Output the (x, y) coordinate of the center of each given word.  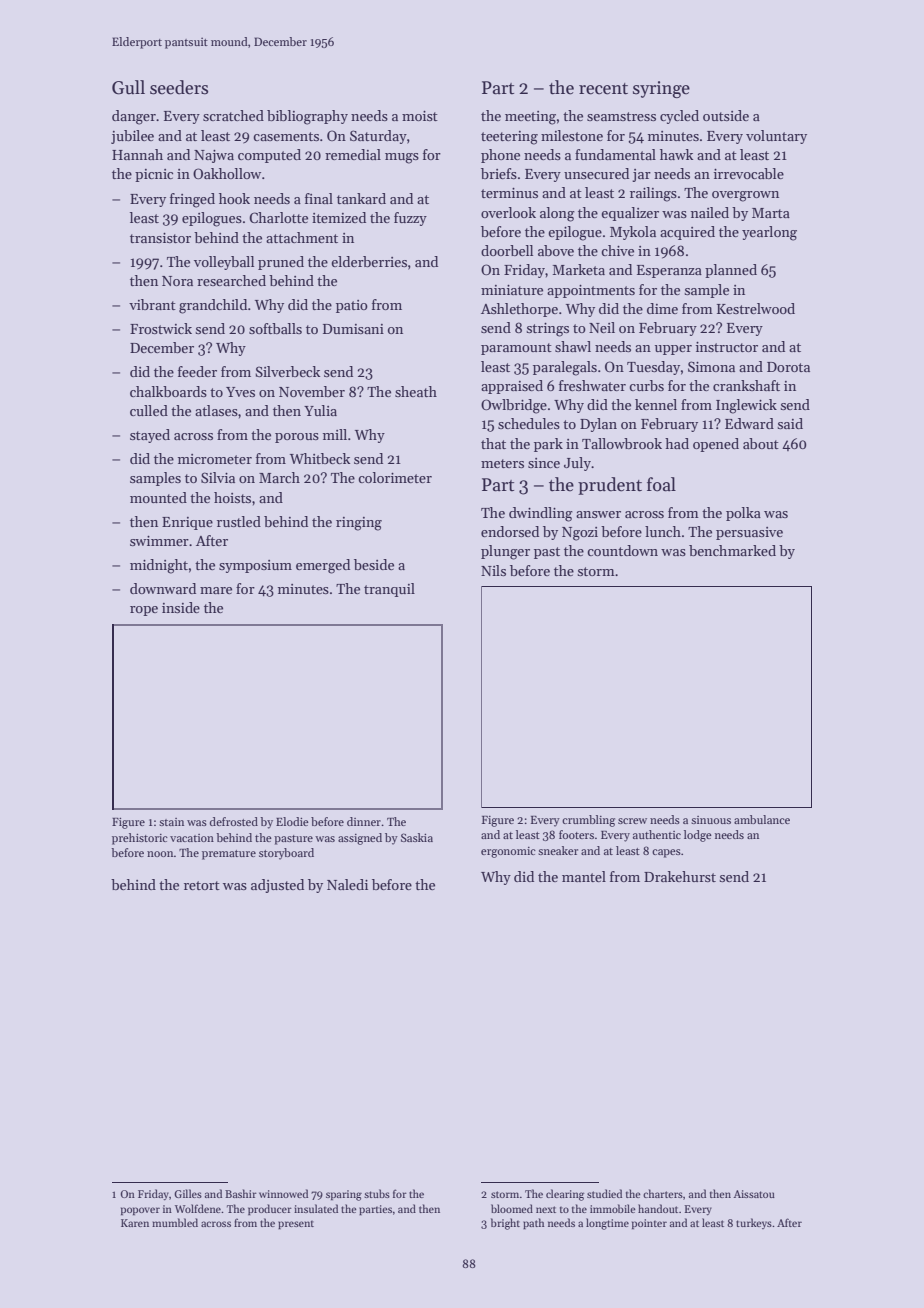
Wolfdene (198, 1208)
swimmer (159, 541)
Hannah (137, 154)
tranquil (389, 590)
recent (603, 89)
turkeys (754, 1223)
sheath (416, 391)
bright (505, 1224)
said (790, 423)
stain (171, 822)
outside (726, 115)
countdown (622, 550)
